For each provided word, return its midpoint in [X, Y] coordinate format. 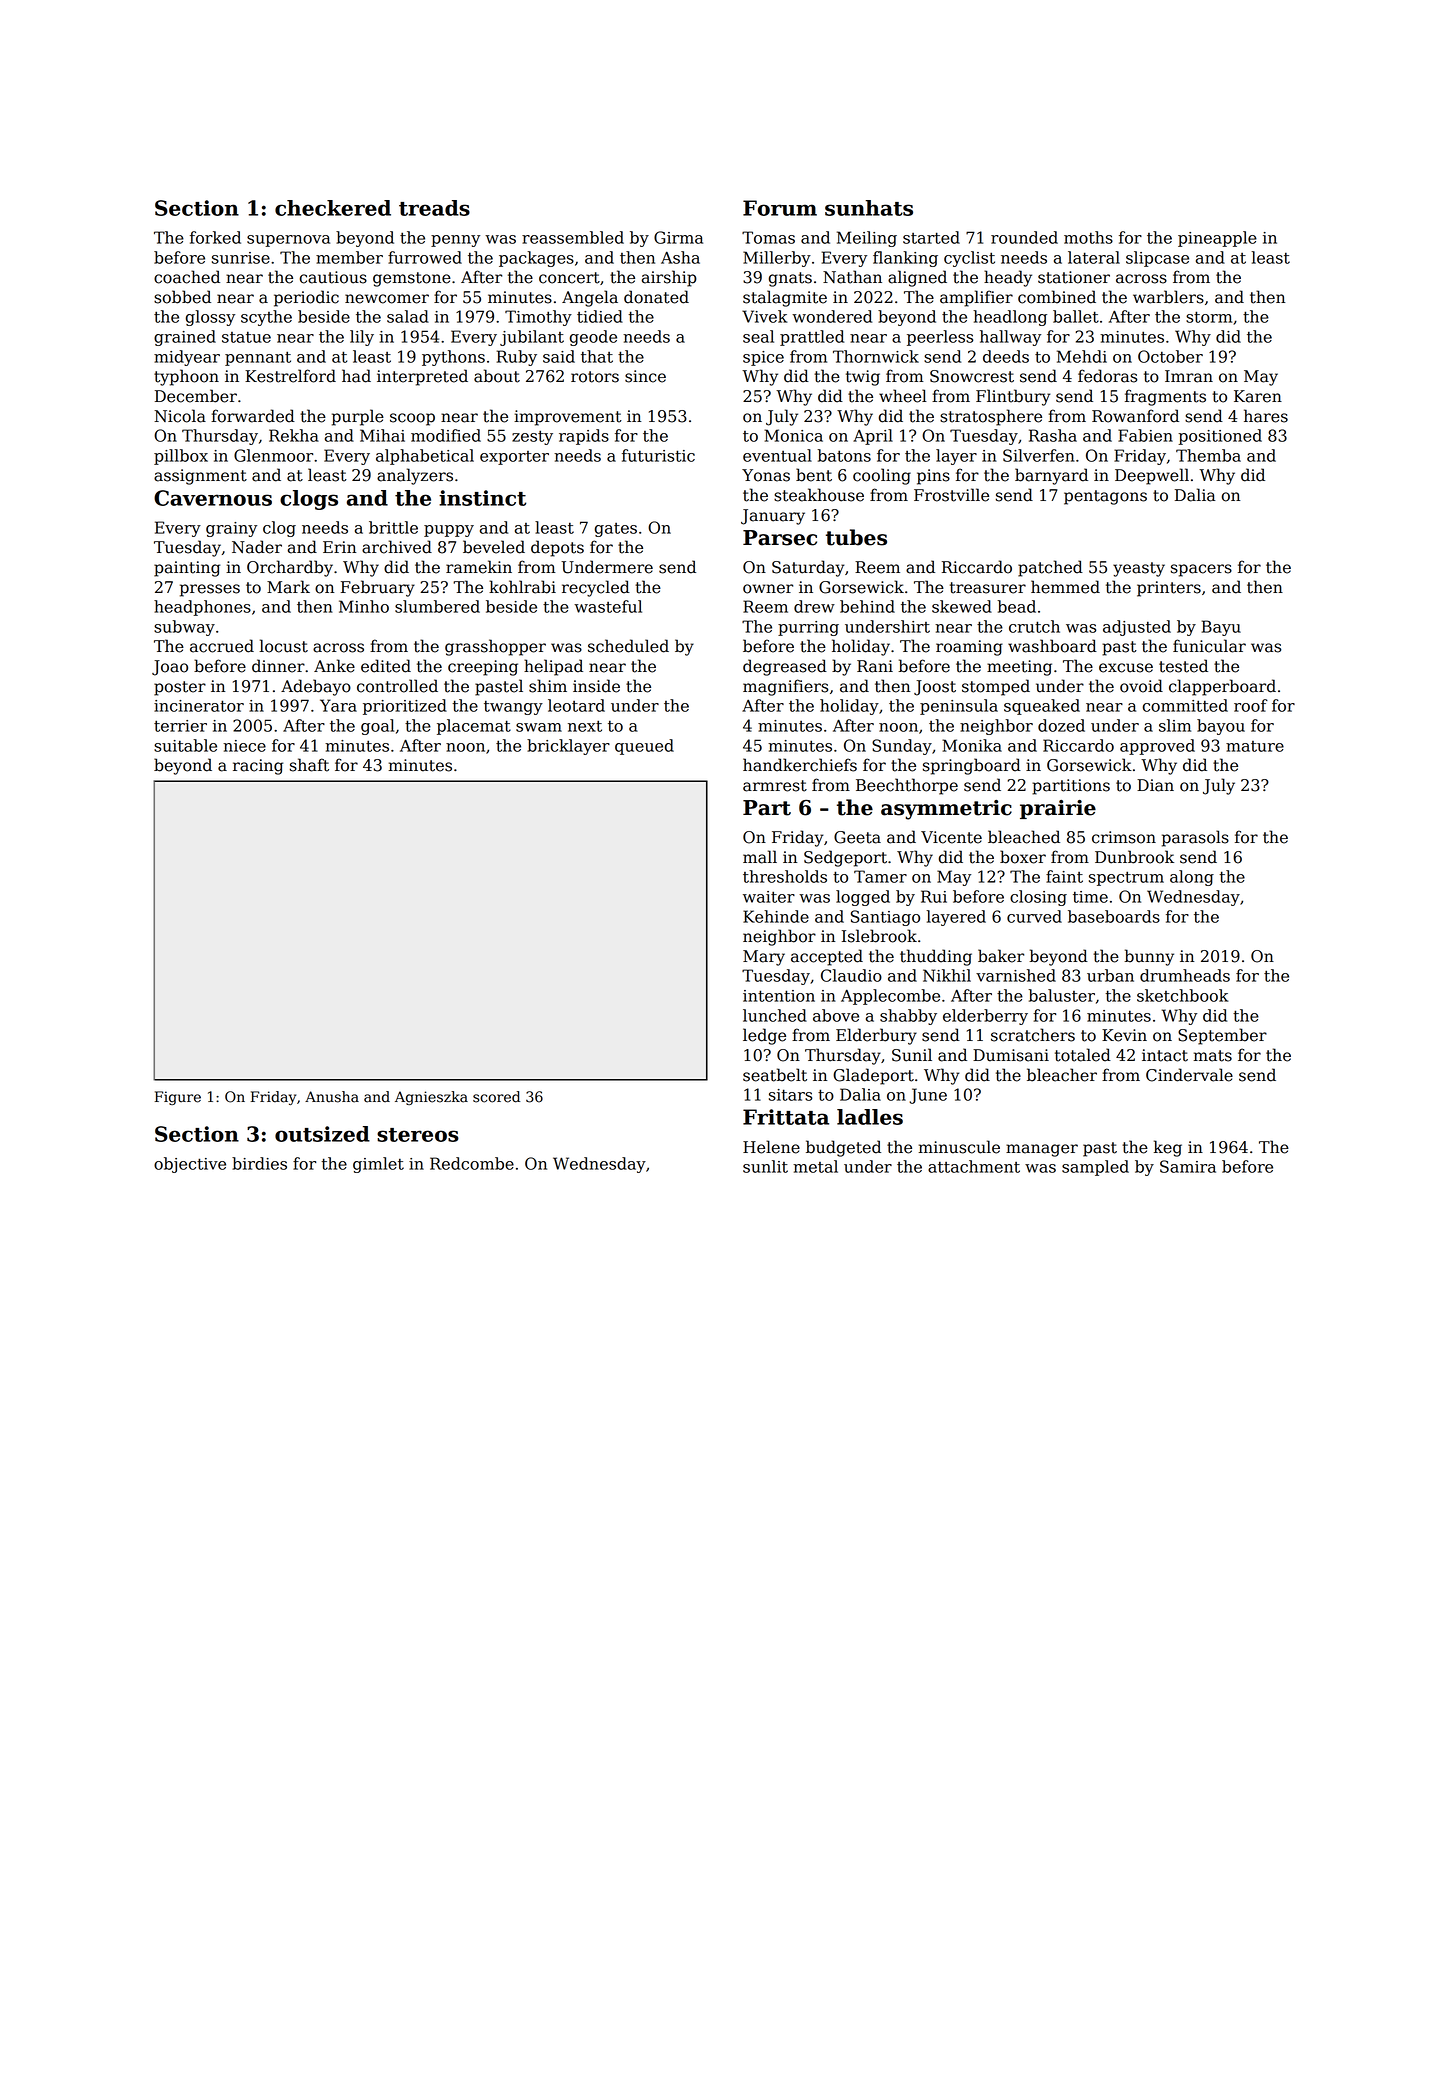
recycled [596, 588]
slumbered [437, 606]
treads [434, 208]
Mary [764, 958]
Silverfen [1039, 455]
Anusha [332, 1097]
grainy [231, 529]
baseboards [1114, 916]
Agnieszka [431, 1098]
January [773, 517]
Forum [780, 208]
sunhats [869, 208]
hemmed [1065, 587]
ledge [764, 1036]
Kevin [1124, 1035]
